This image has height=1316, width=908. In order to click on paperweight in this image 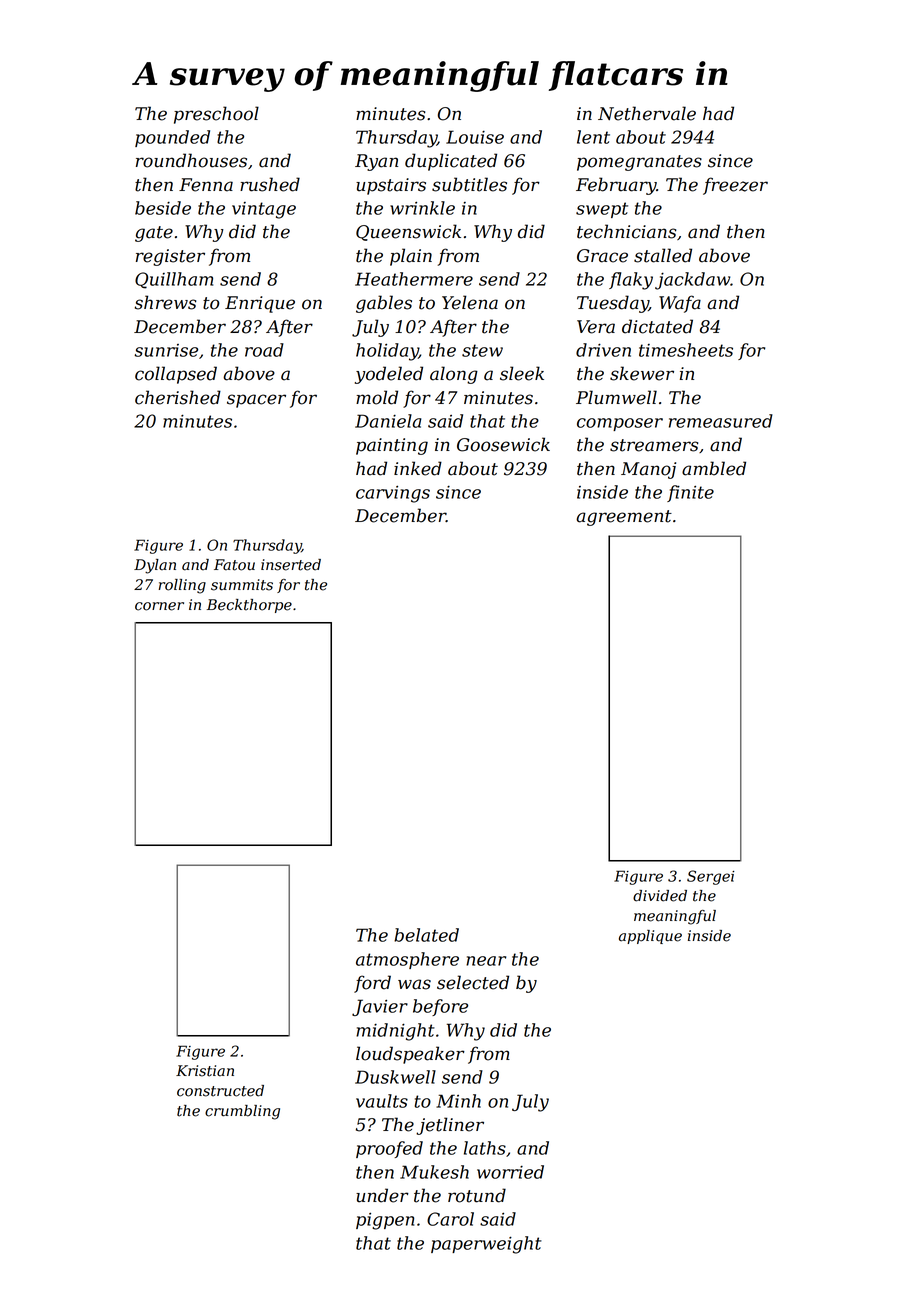, I will do `click(486, 1245)`.
